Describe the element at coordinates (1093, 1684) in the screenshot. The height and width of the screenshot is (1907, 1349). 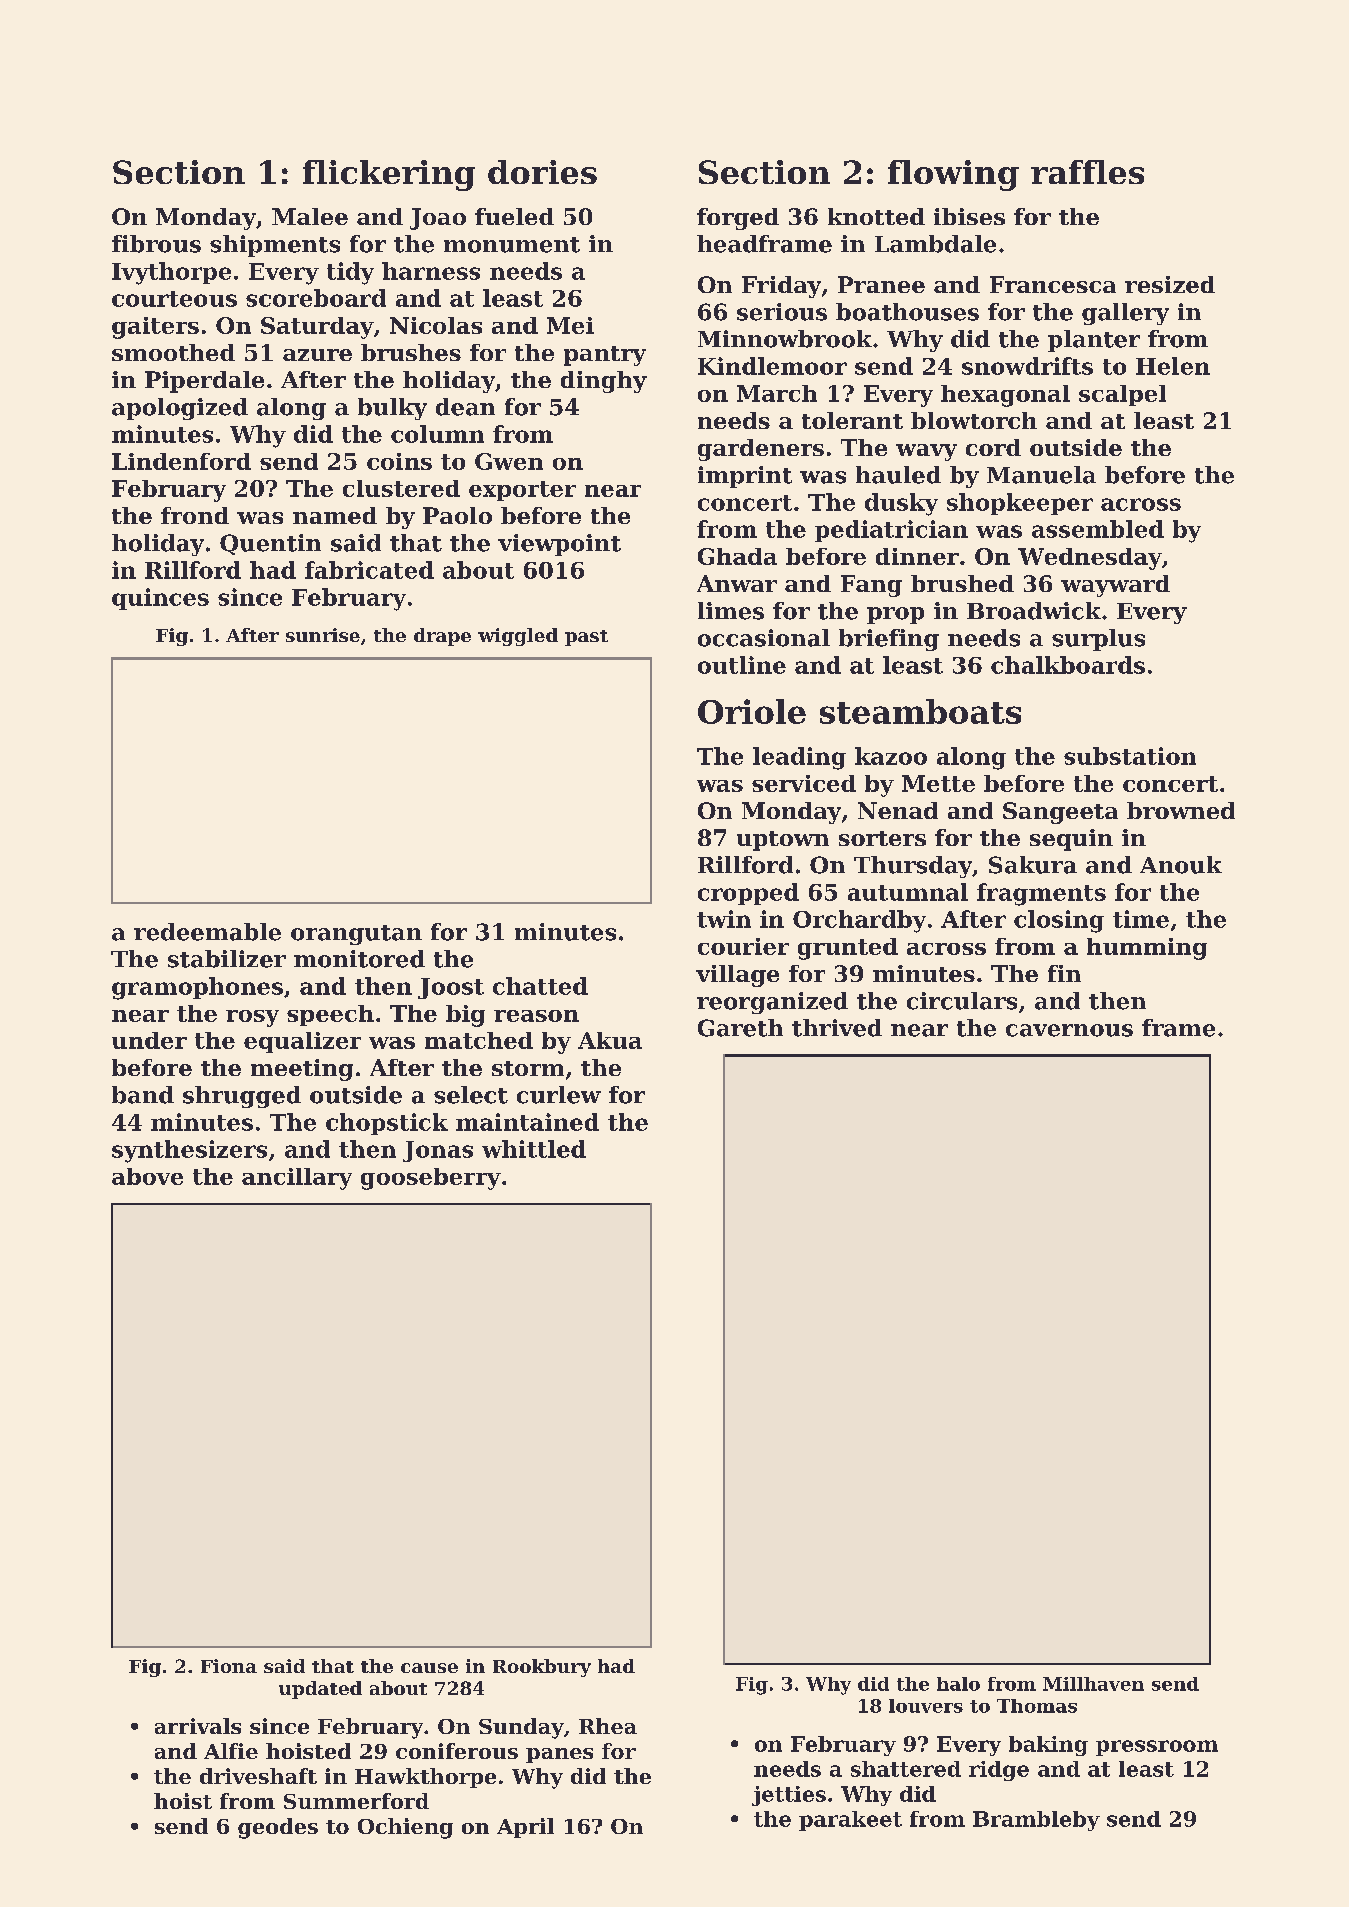
I see `Millhaven` at that location.
